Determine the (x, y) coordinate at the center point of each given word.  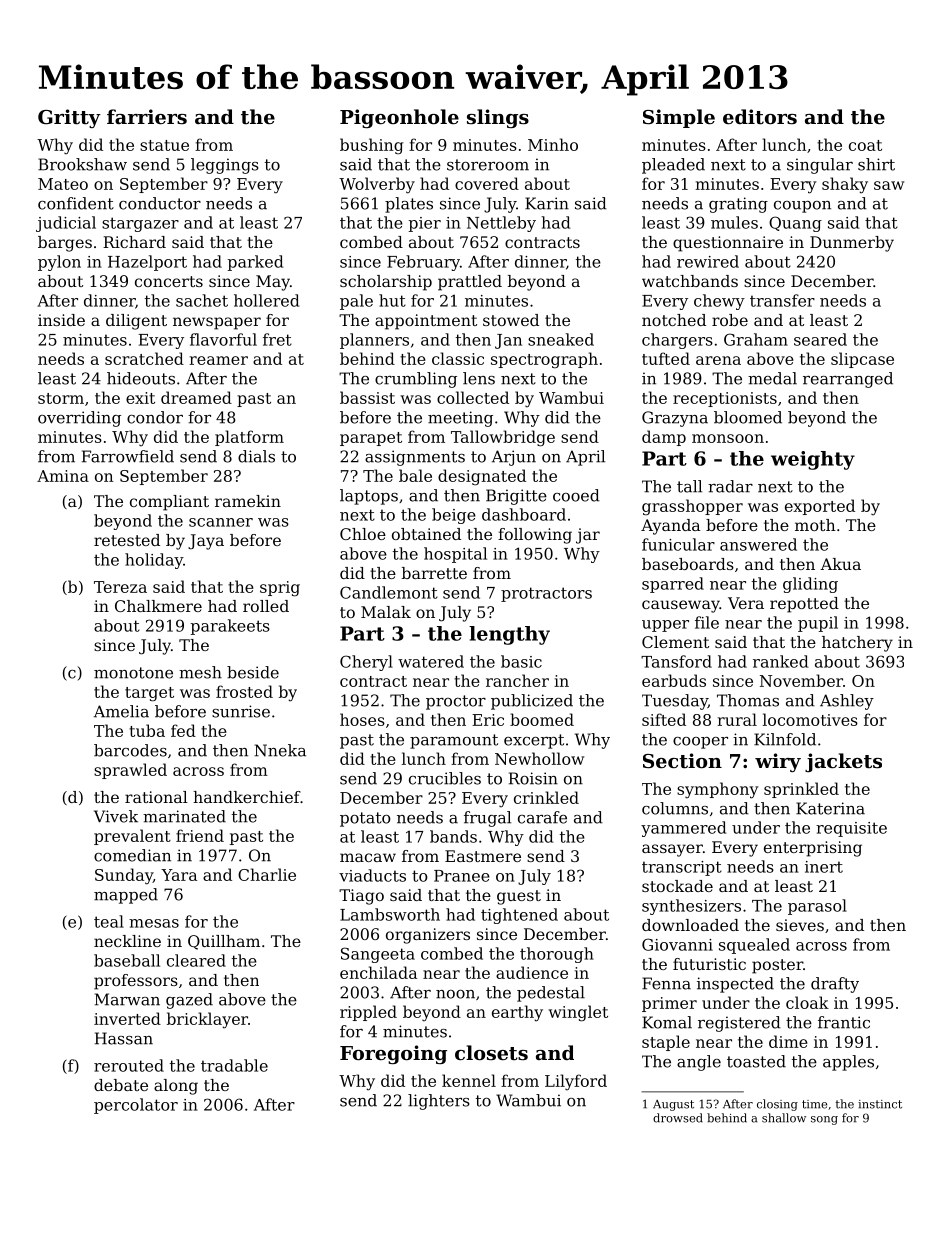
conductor (160, 203)
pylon (59, 263)
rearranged (848, 380)
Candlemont (389, 592)
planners (374, 341)
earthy (517, 1013)
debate (121, 1085)
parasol (817, 907)
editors (760, 117)
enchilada (378, 972)
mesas (154, 923)
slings (498, 118)
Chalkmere (158, 606)
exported (820, 507)
